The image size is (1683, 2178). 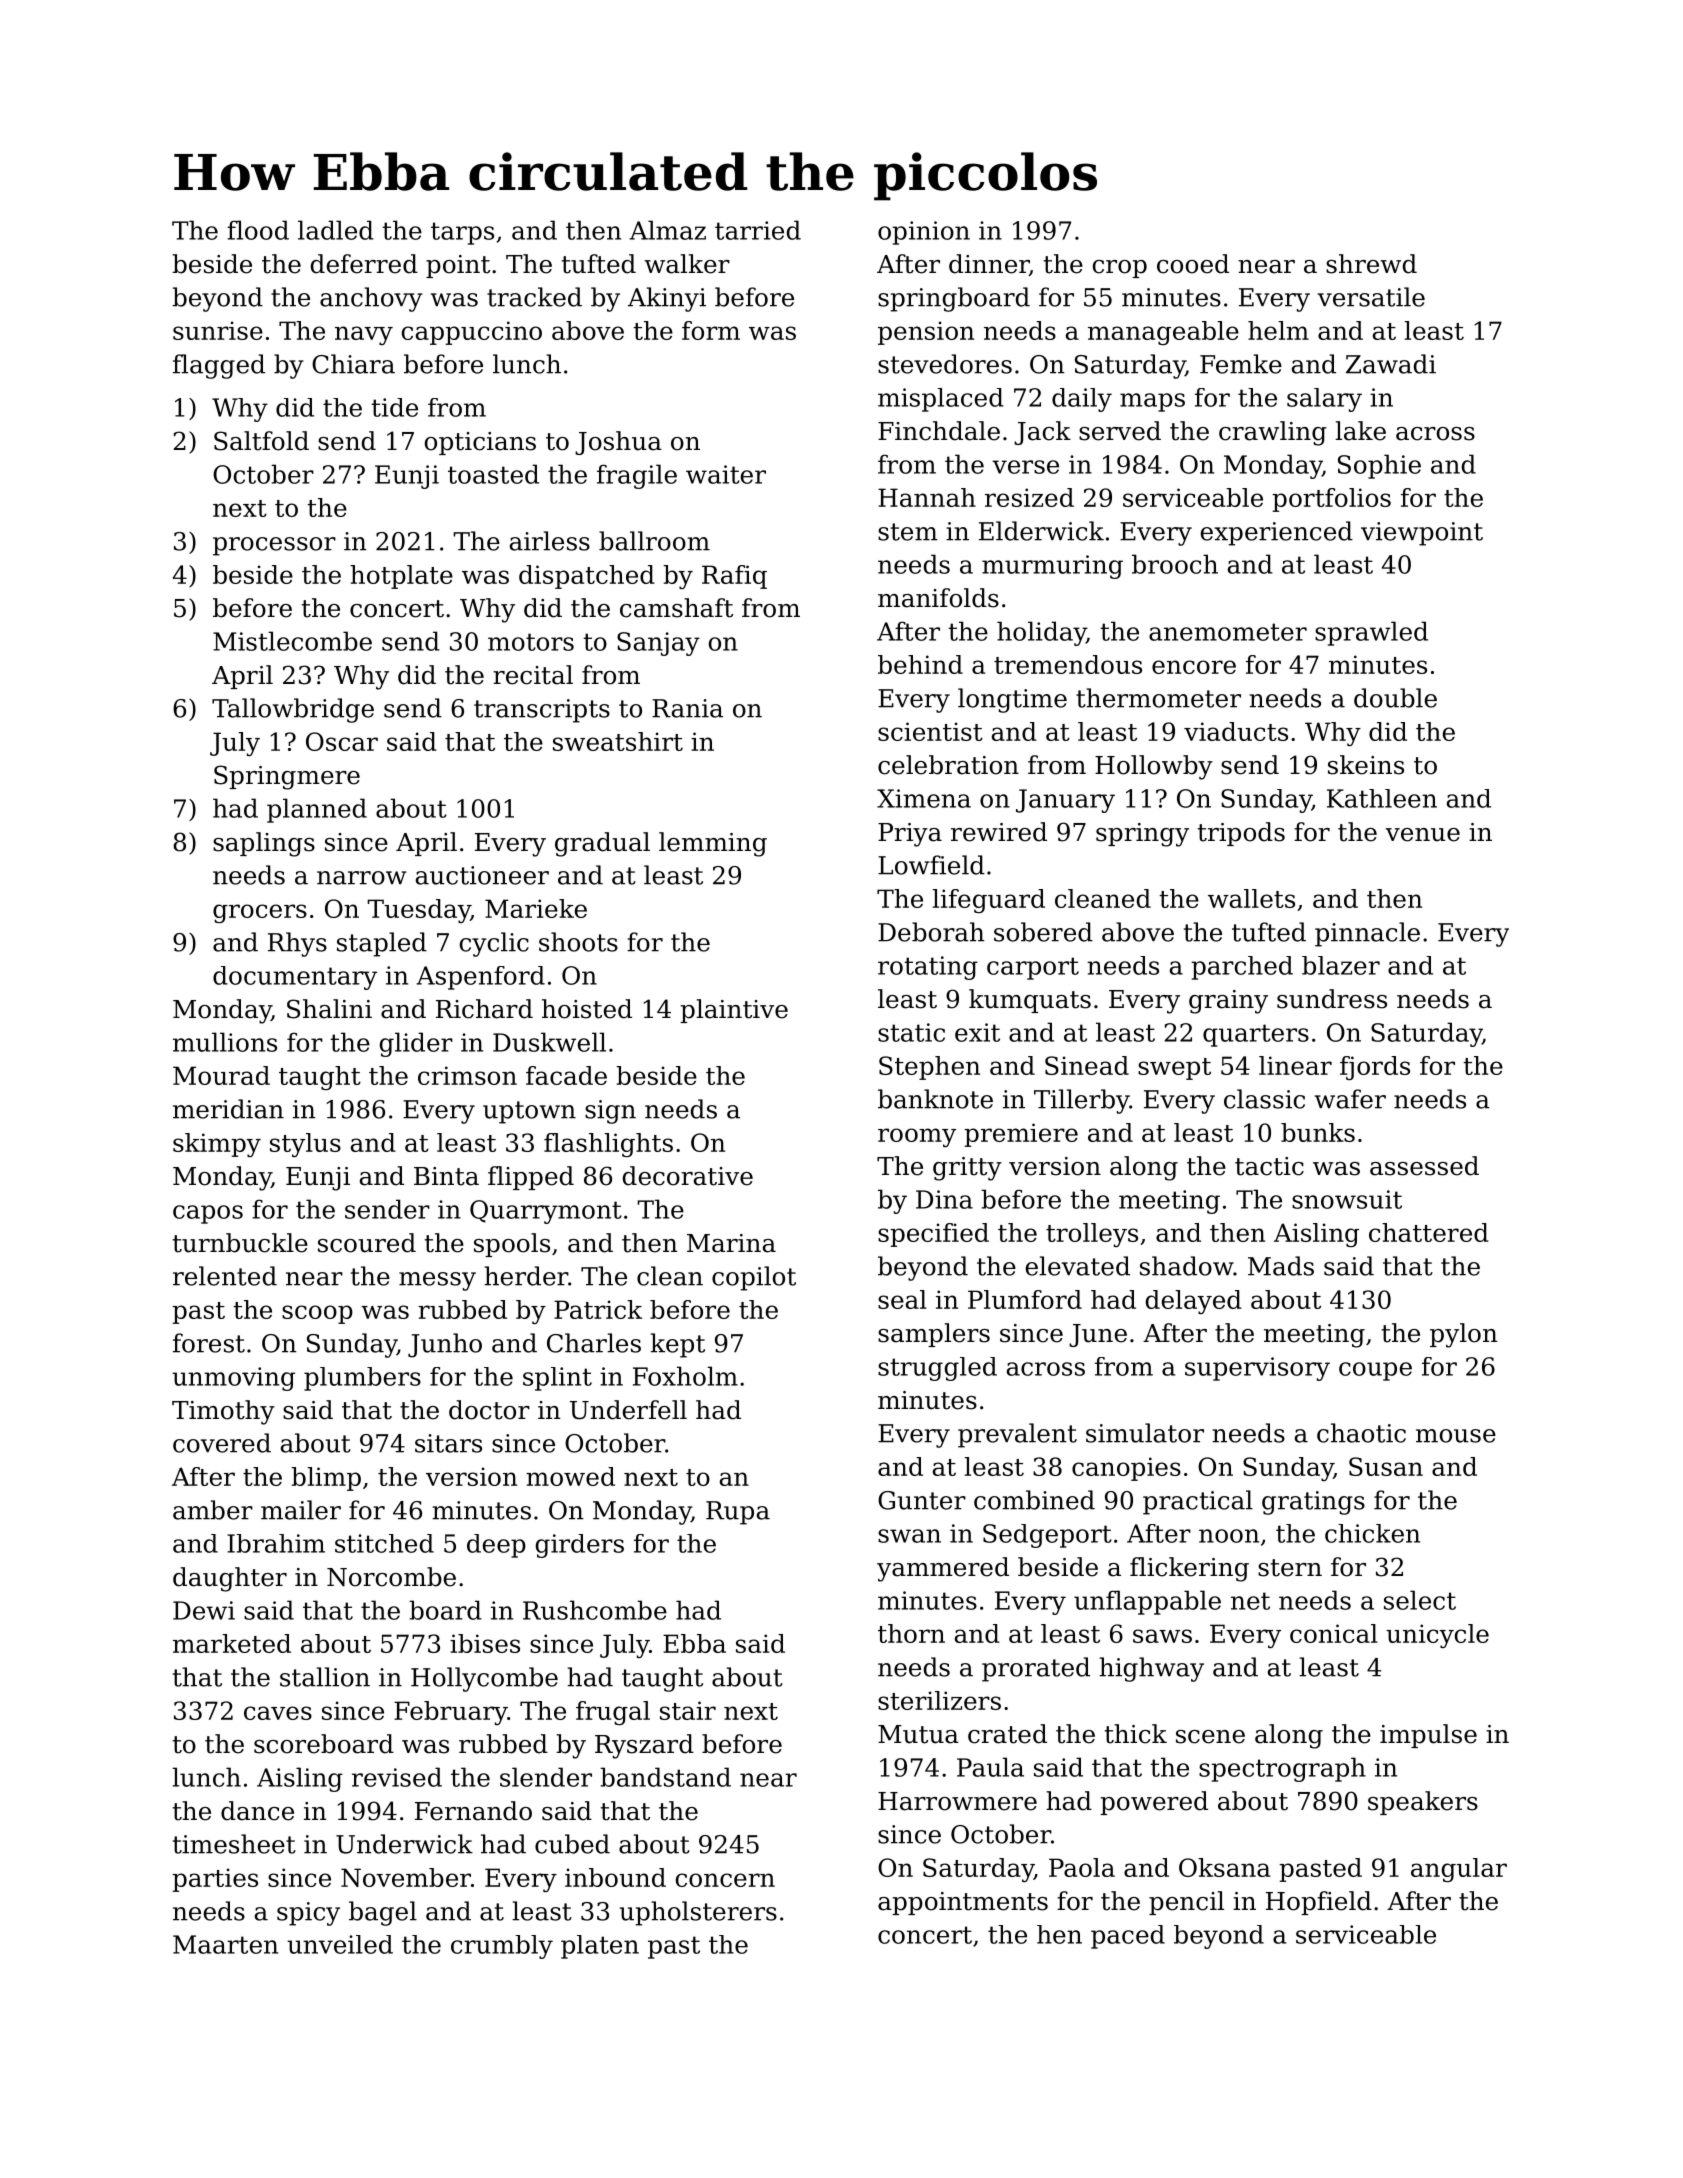 What do you see at coordinates (734, 577) in the screenshot?
I see `Rafiq` at bounding box center [734, 577].
